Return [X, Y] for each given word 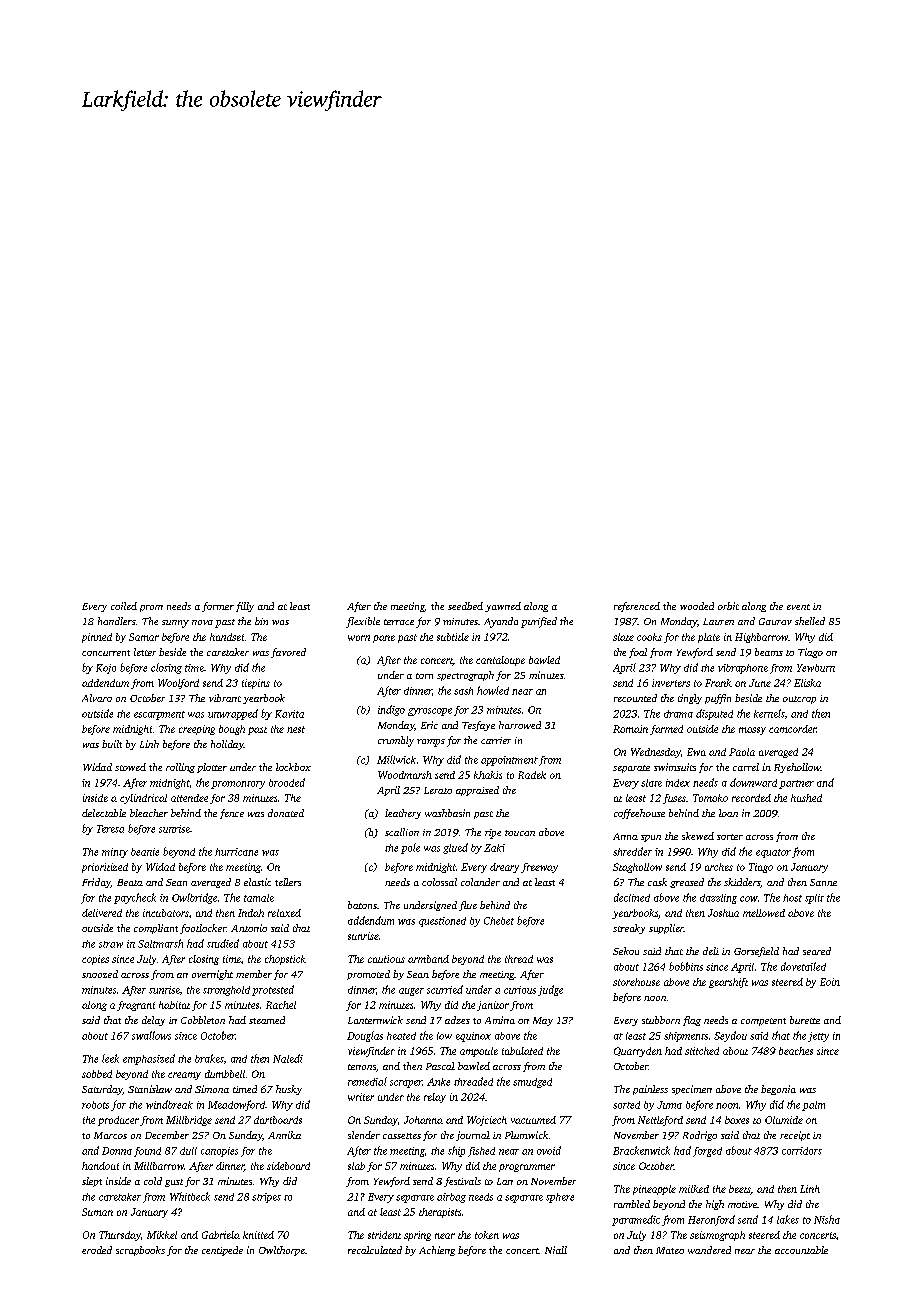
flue [468, 906]
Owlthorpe [282, 1251]
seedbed [465, 606]
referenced [637, 607]
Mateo [670, 1250]
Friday [96, 883]
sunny [175, 624]
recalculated [375, 1250]
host [792, 898]
